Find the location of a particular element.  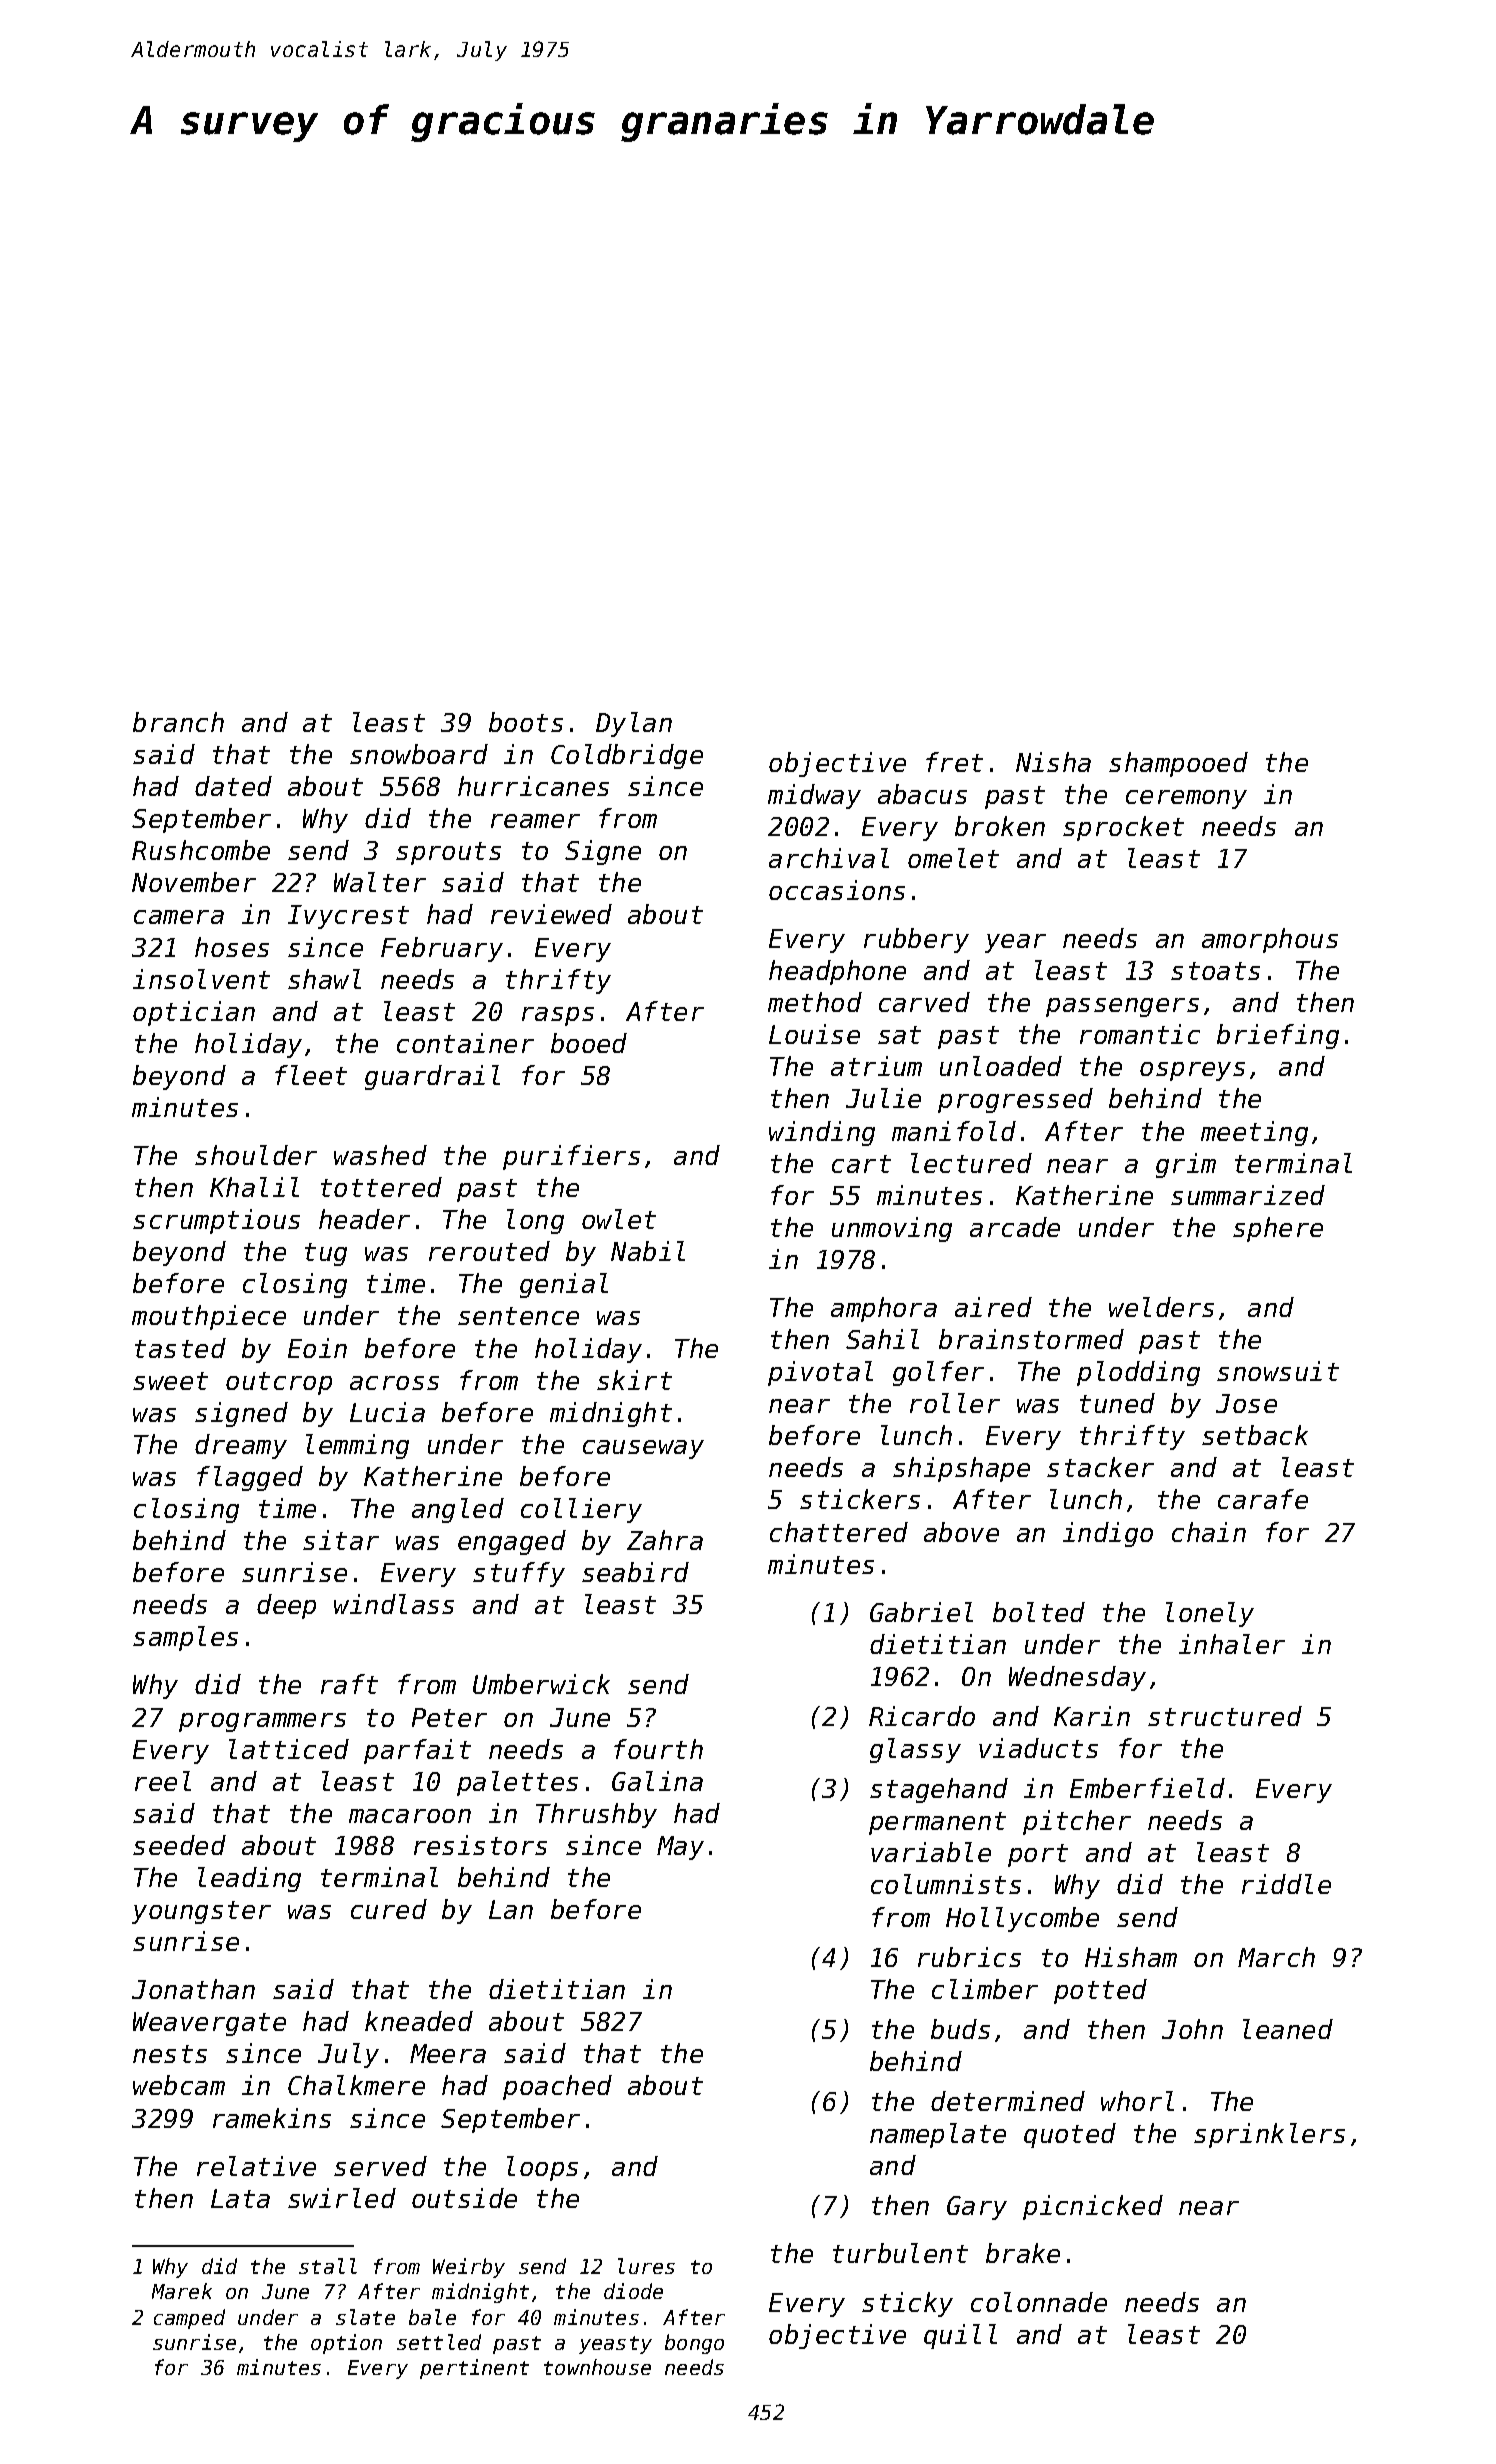

rubbery is located at coordinates (916, 940).
